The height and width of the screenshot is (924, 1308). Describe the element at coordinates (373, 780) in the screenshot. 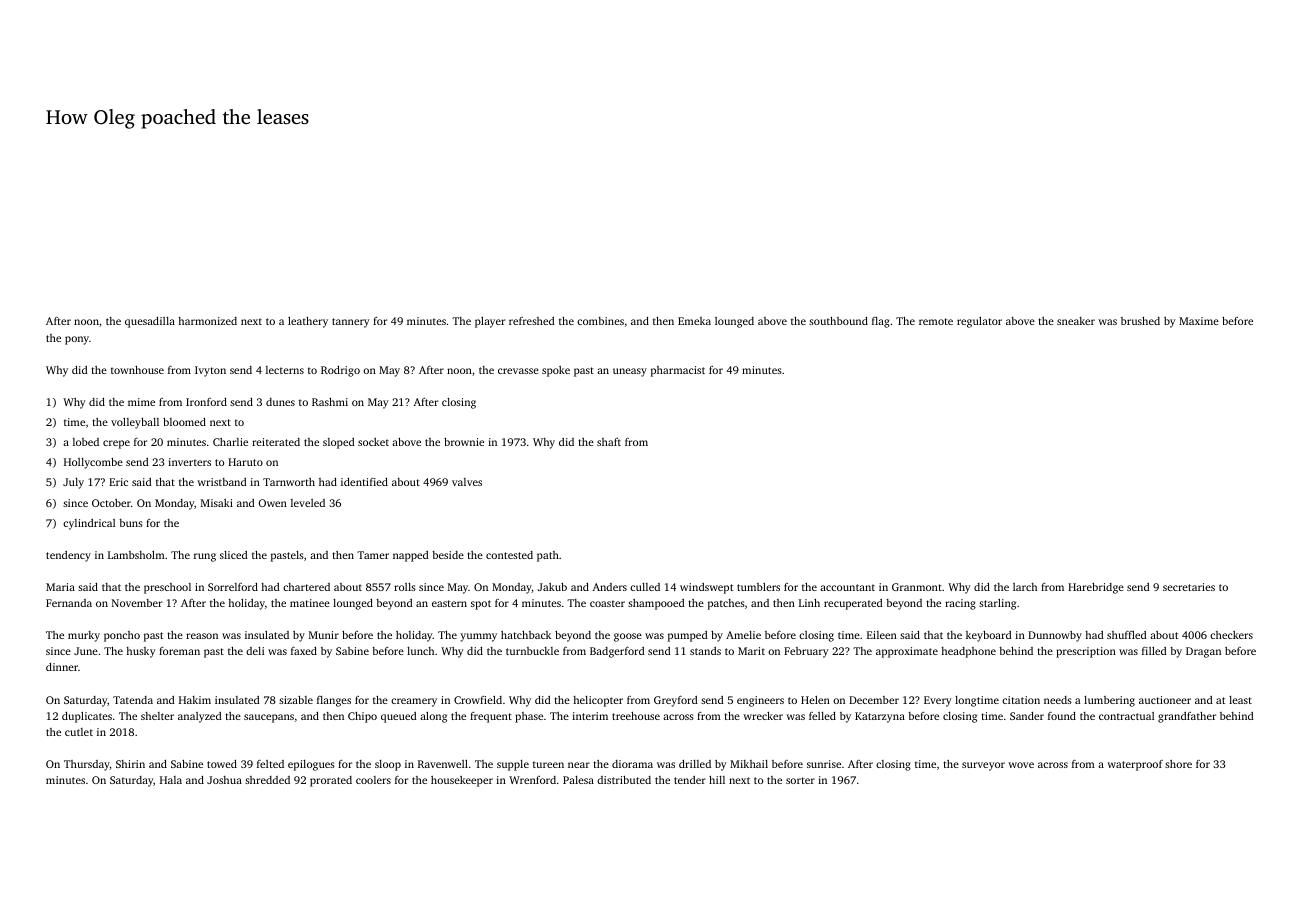

I see `coolers` at that location.
